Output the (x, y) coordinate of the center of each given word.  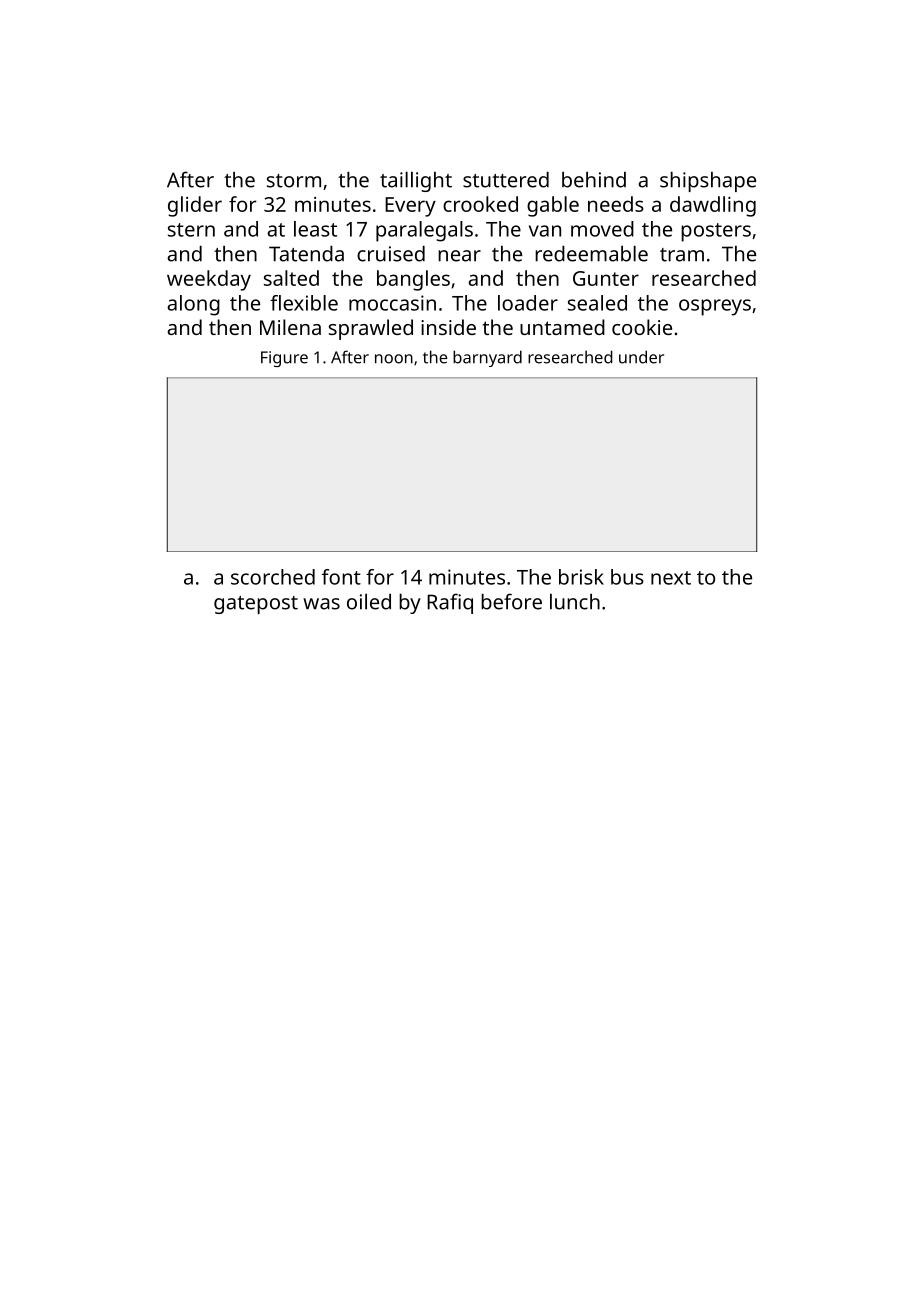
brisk (581, 577)
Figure (284, 359)
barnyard (487, 358)
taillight (416, 182)
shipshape (708, 182)
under (641, 357)
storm (294, 181)
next (671, 578)
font (341, 577)
